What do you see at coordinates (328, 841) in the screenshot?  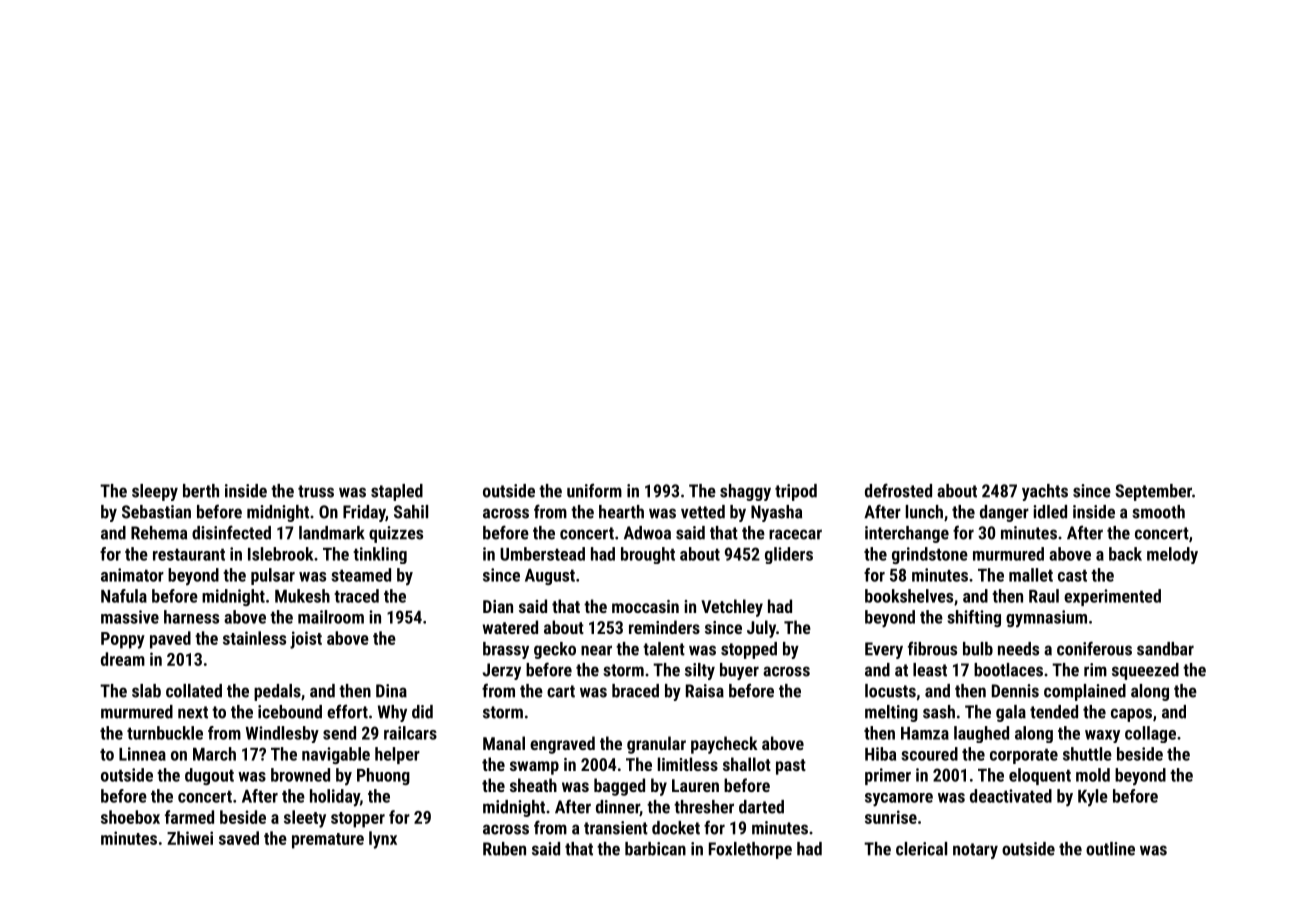 I see `premature` at bounding box center [328, 841].
